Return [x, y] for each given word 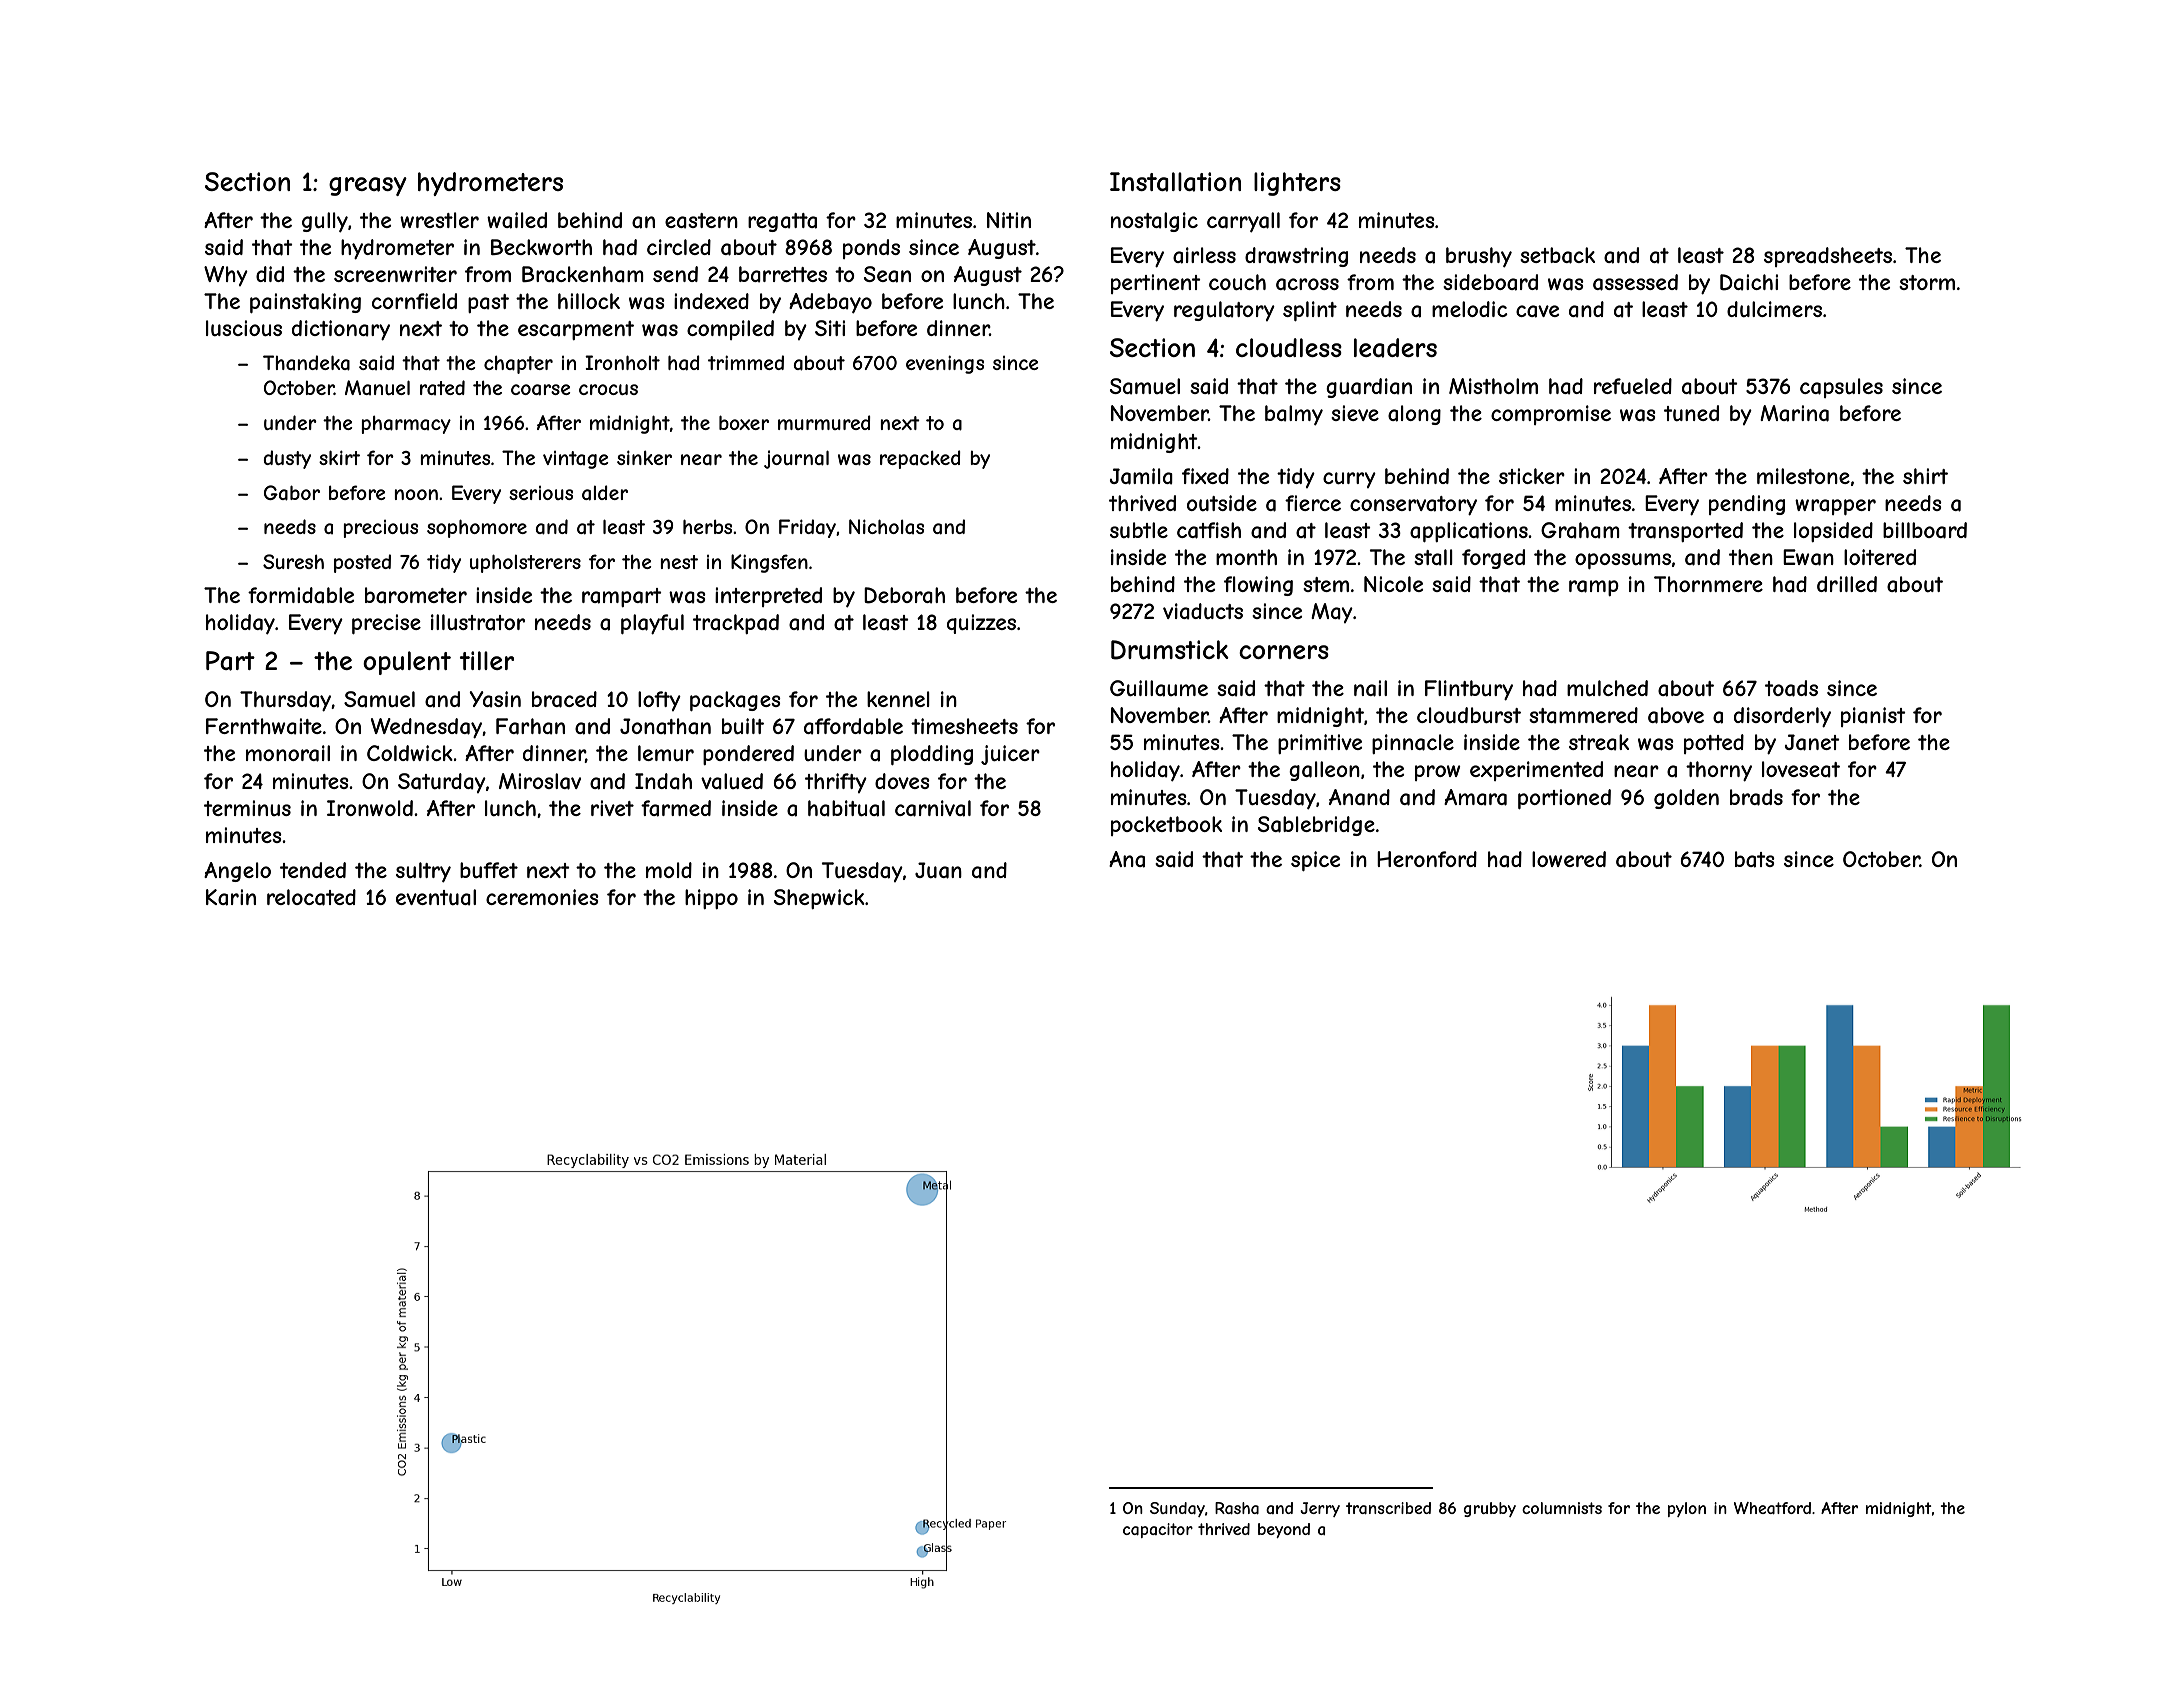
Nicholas [886, 526]
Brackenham [583, 274]
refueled [1633, 386]
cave [1537, 311]
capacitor [1158, 1530]
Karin [231, 897]
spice [1315, 861]
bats [1755, 859]
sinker [644, 457]
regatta [782, 222]
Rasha [1237, 1508]
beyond [1284, 1530]
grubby [1490, 1509]
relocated [311, 897]
